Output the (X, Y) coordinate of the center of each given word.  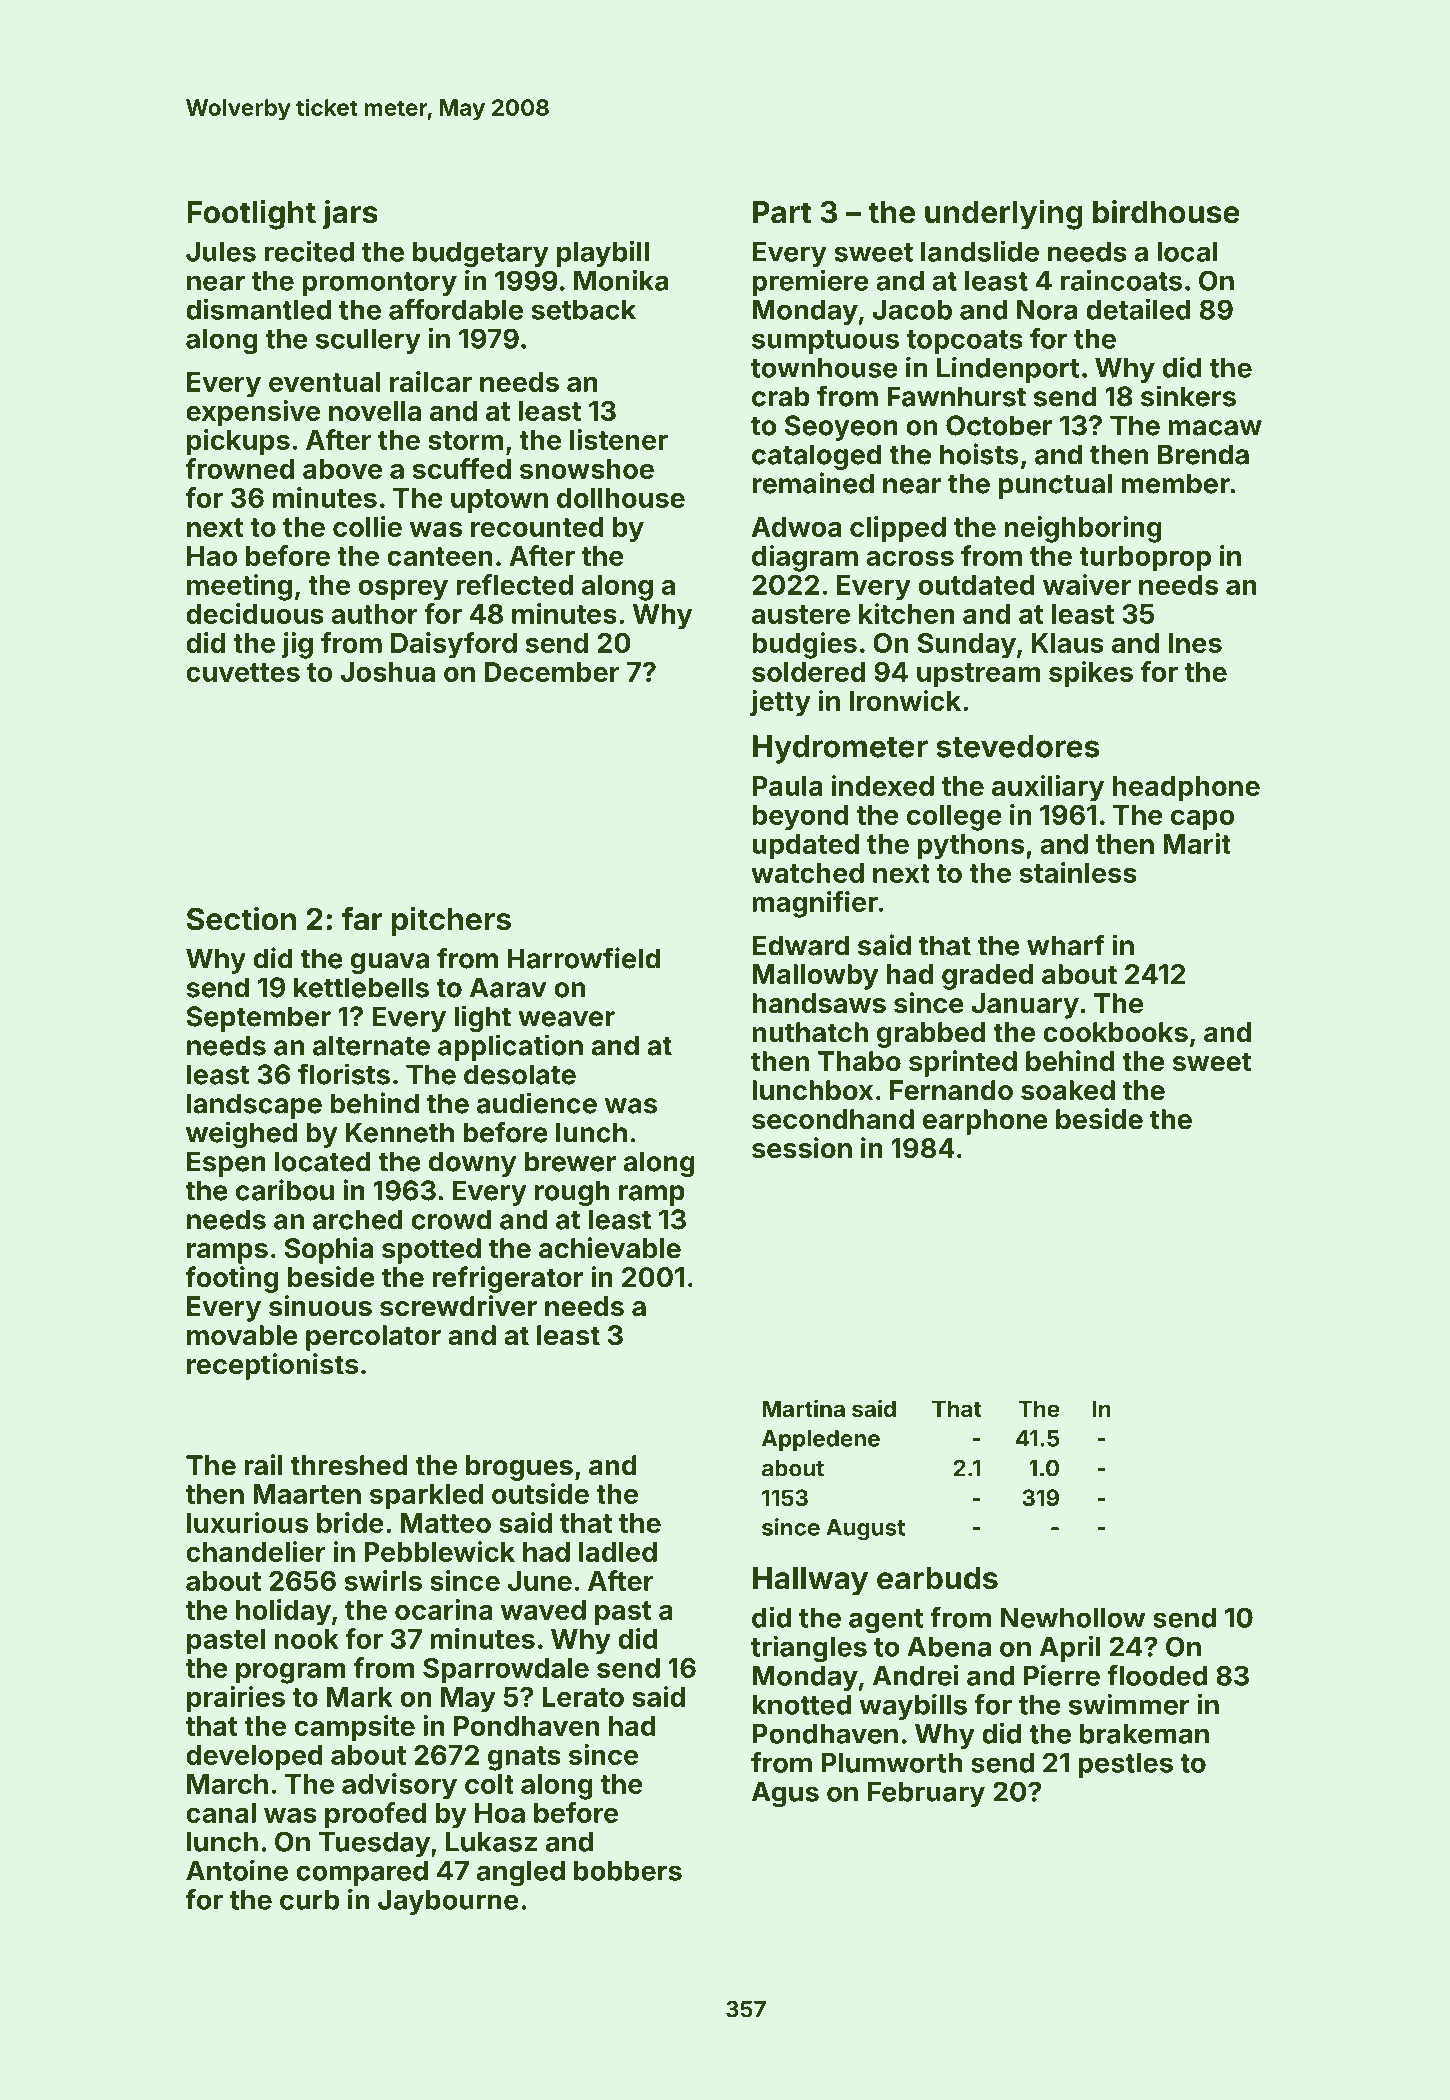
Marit (1197, 843)
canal (221, 1813)
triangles (809, 1649)
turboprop (1145, 559)
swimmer (1129, 1704)
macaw (1215, 428)
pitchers (451, 921)
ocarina (444, 1609)
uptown (499, 501)
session (802, 1148)
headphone (1186, 789)
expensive (253, 413)
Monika (621, 280)
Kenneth (400, 1132)
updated (805, 847)
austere (801, 614)
